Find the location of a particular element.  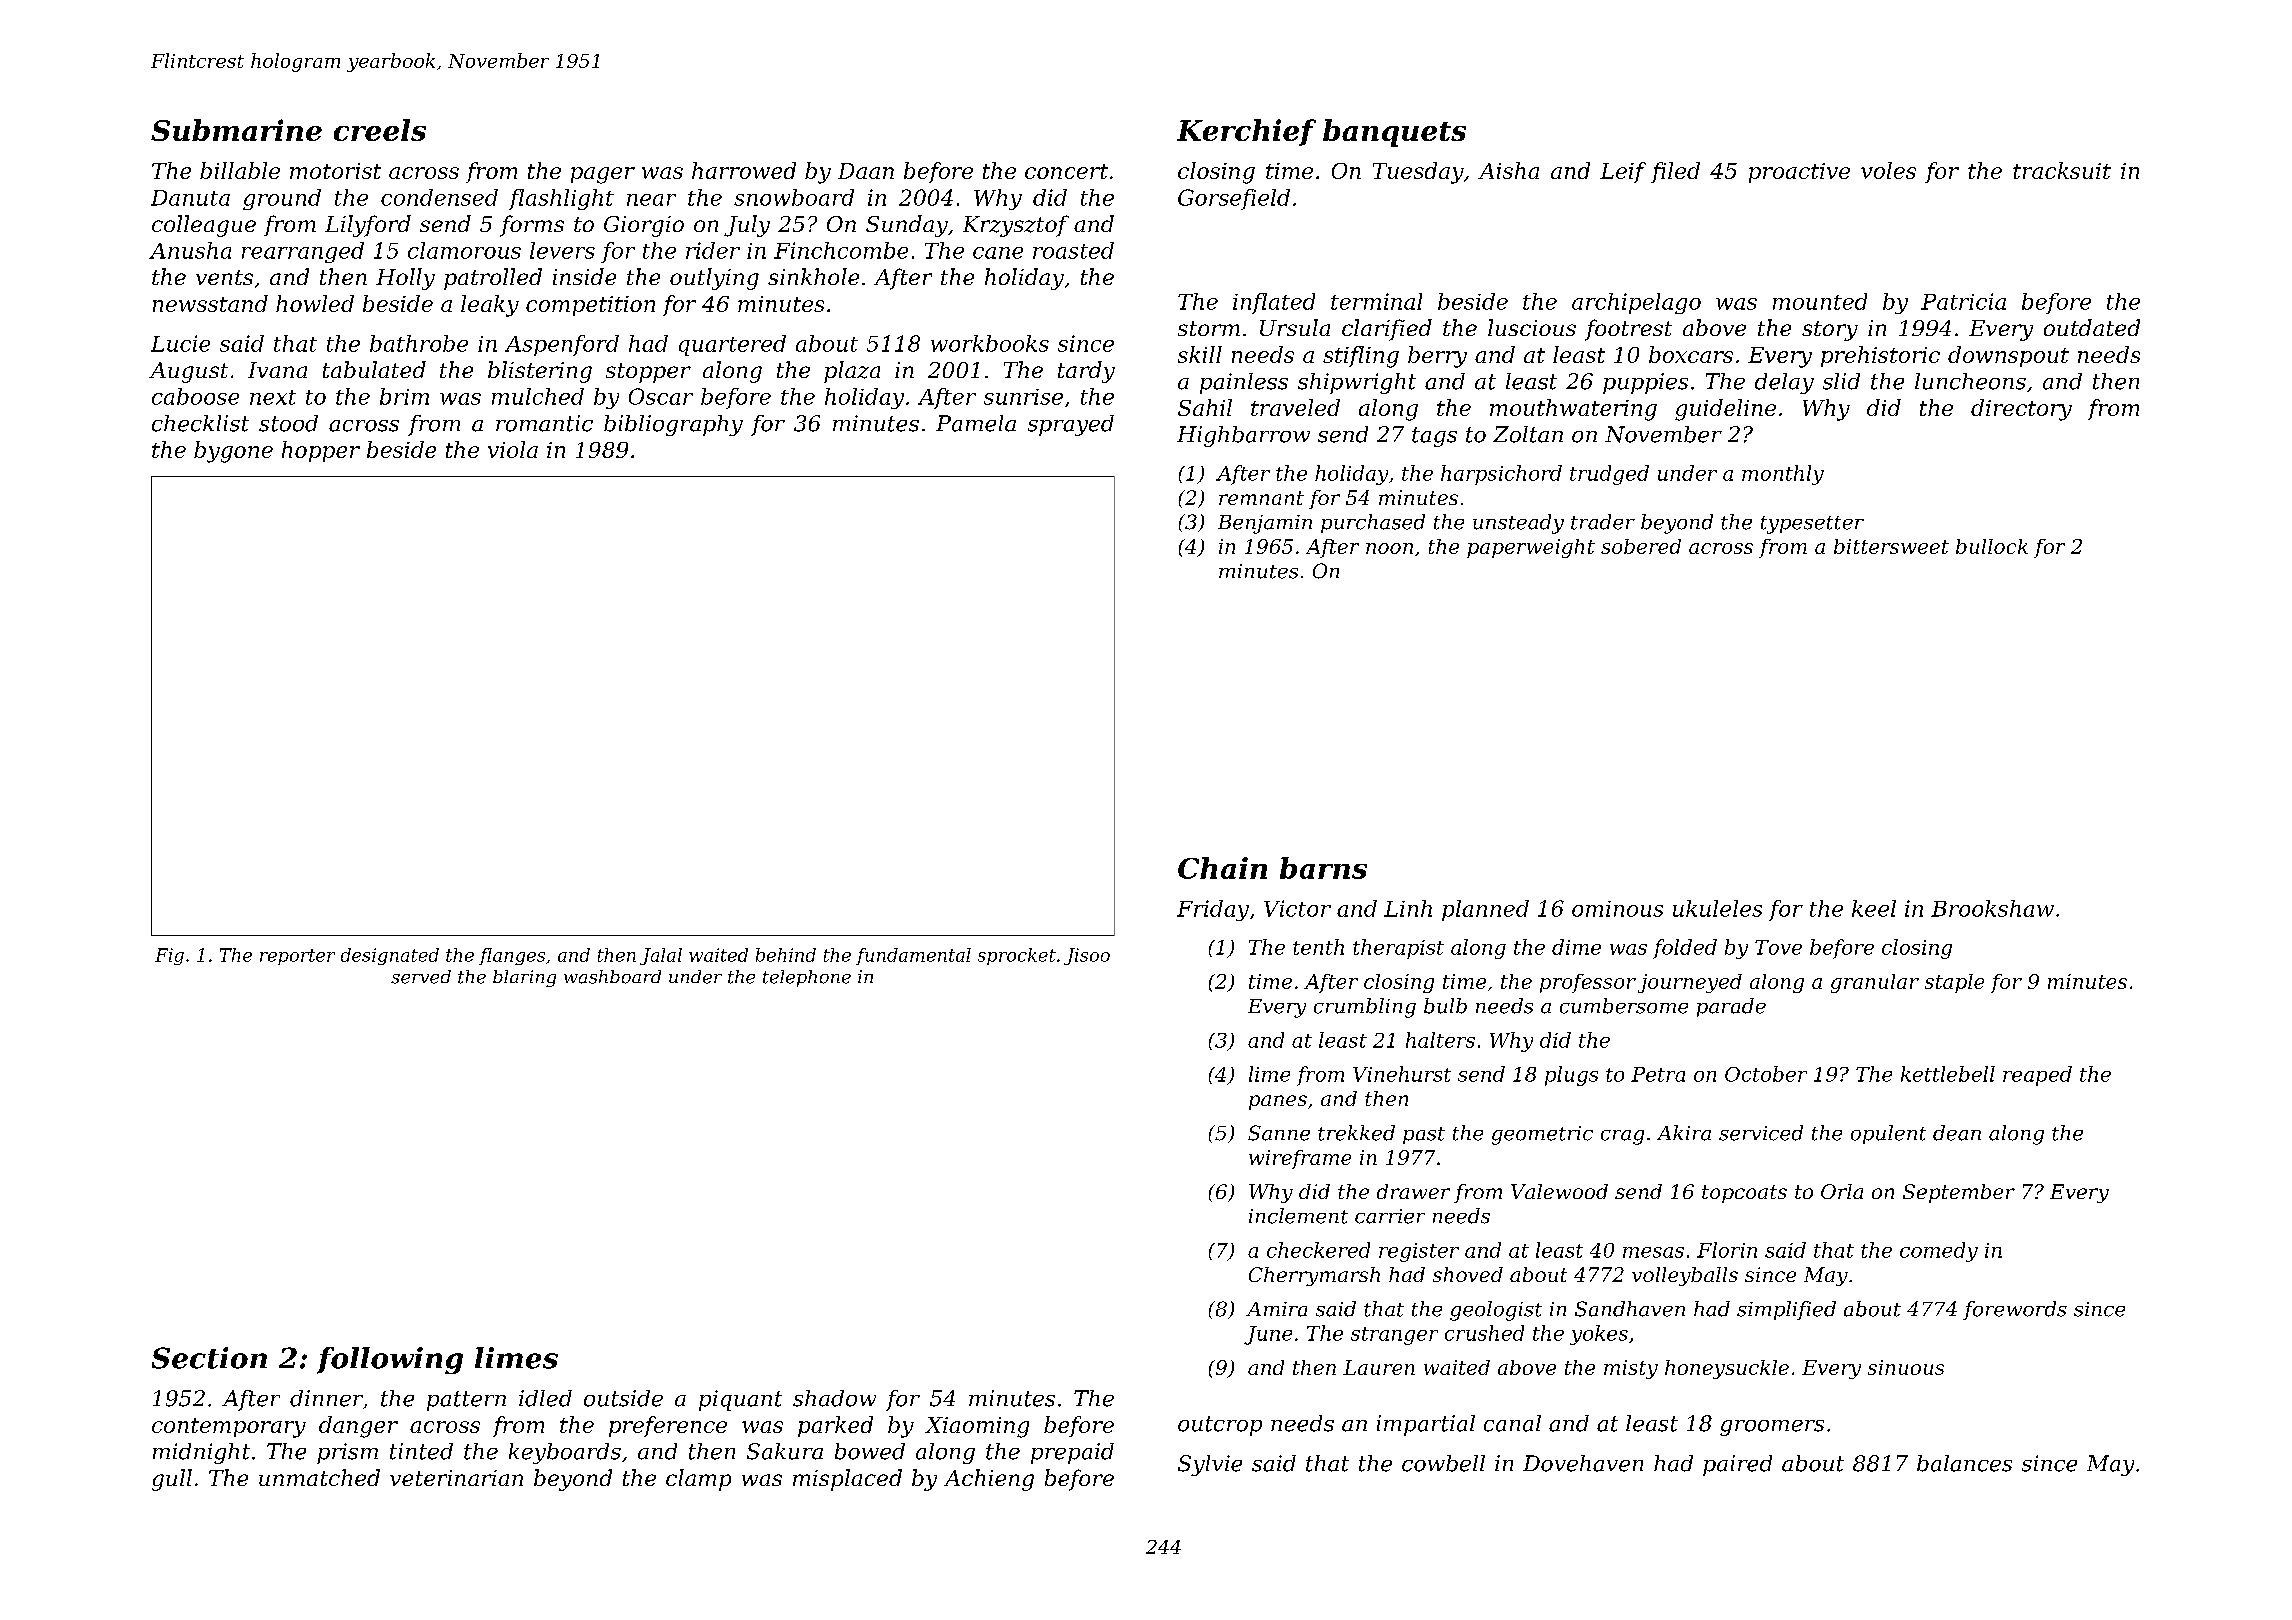

hopper is located at coordinates (321, 451).
